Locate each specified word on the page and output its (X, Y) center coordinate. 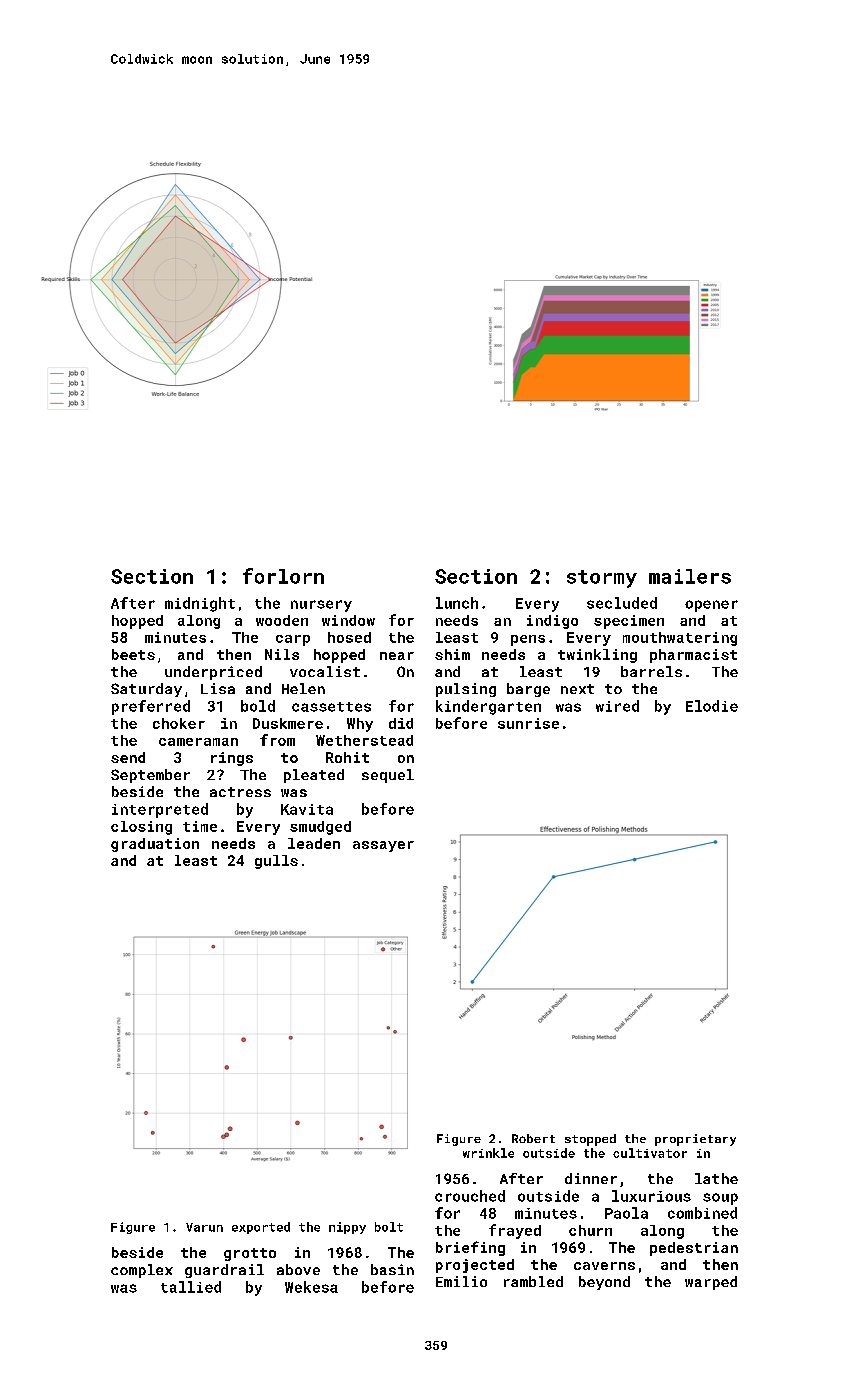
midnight (200, 604)
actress (240, 792)
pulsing (466, 690)
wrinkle (488, 1153)
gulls (276, 862)
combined (702, 1213)
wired (617, 706)
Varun (204, 1227)
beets (133, 654)
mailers (690, 576)
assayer (383, 846)
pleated (314, 776)
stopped (590, 1140)
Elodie (712, 706)
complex (142, 1271)
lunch (457, 603)
